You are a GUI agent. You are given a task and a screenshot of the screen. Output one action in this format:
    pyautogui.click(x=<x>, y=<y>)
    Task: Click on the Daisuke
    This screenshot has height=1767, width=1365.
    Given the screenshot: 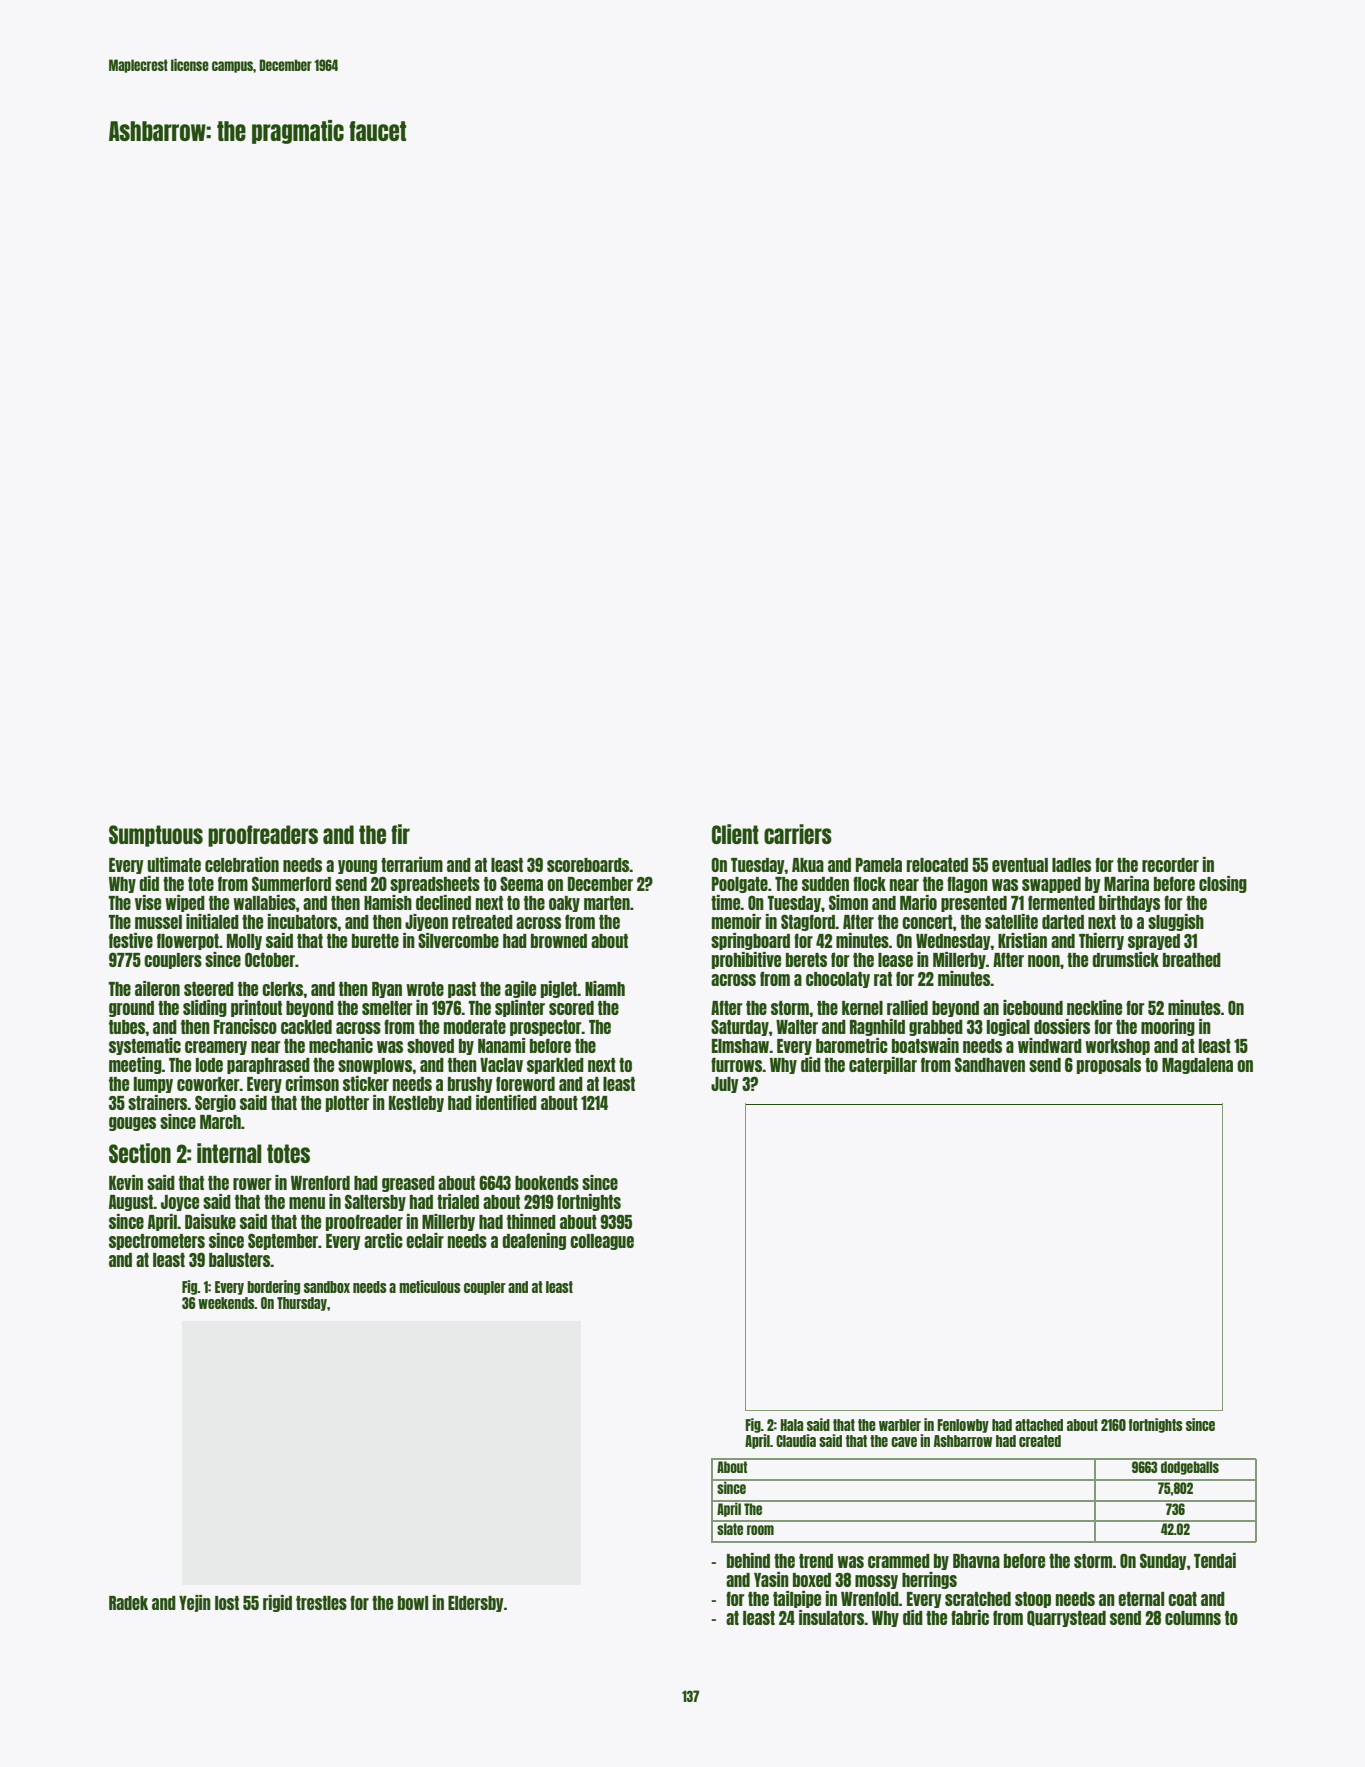 What is the action you would take?
    pyautogui.click(x=210, y=1221)
